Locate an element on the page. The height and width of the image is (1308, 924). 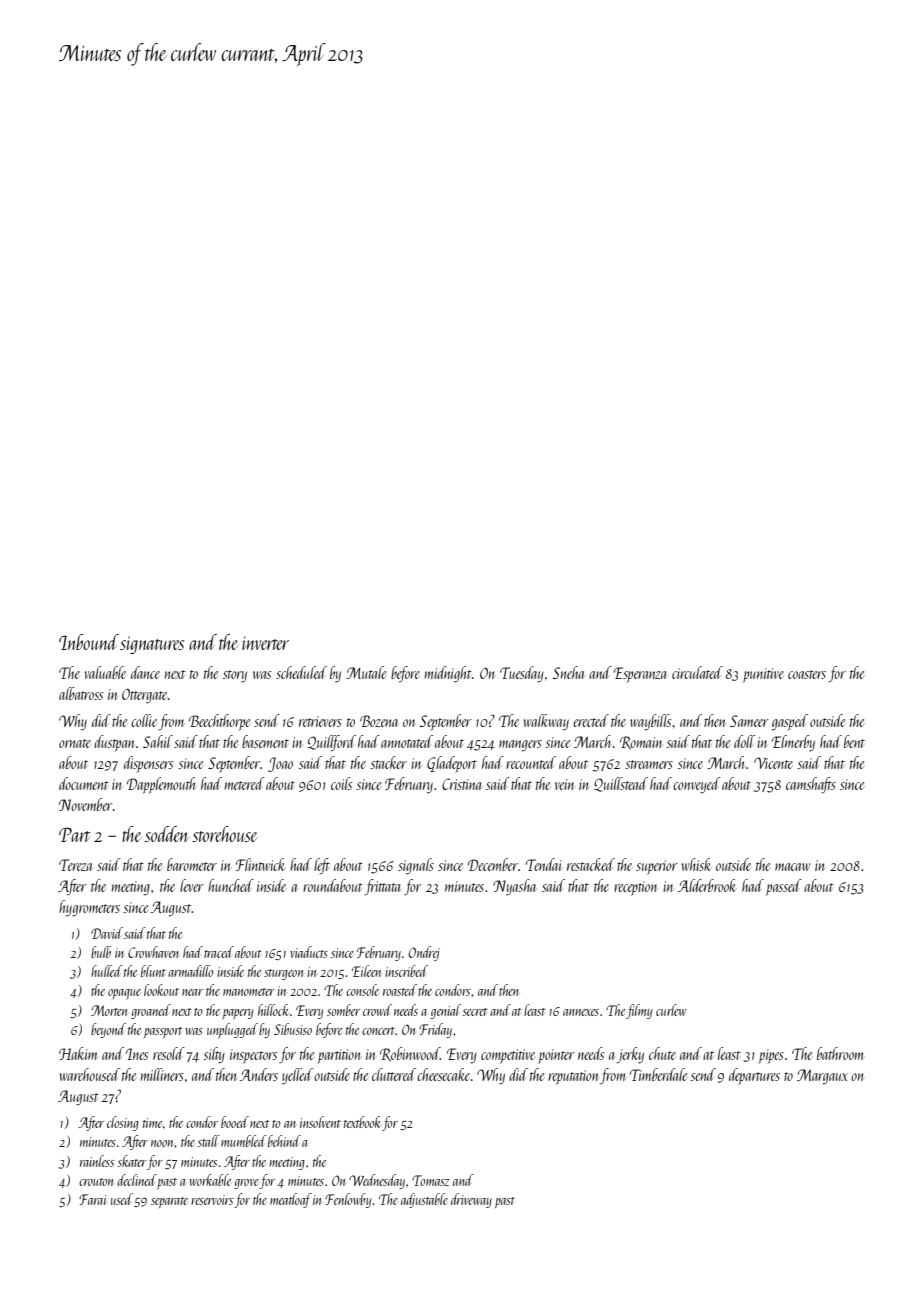
annexes is located at coordinates (581, 1012).
